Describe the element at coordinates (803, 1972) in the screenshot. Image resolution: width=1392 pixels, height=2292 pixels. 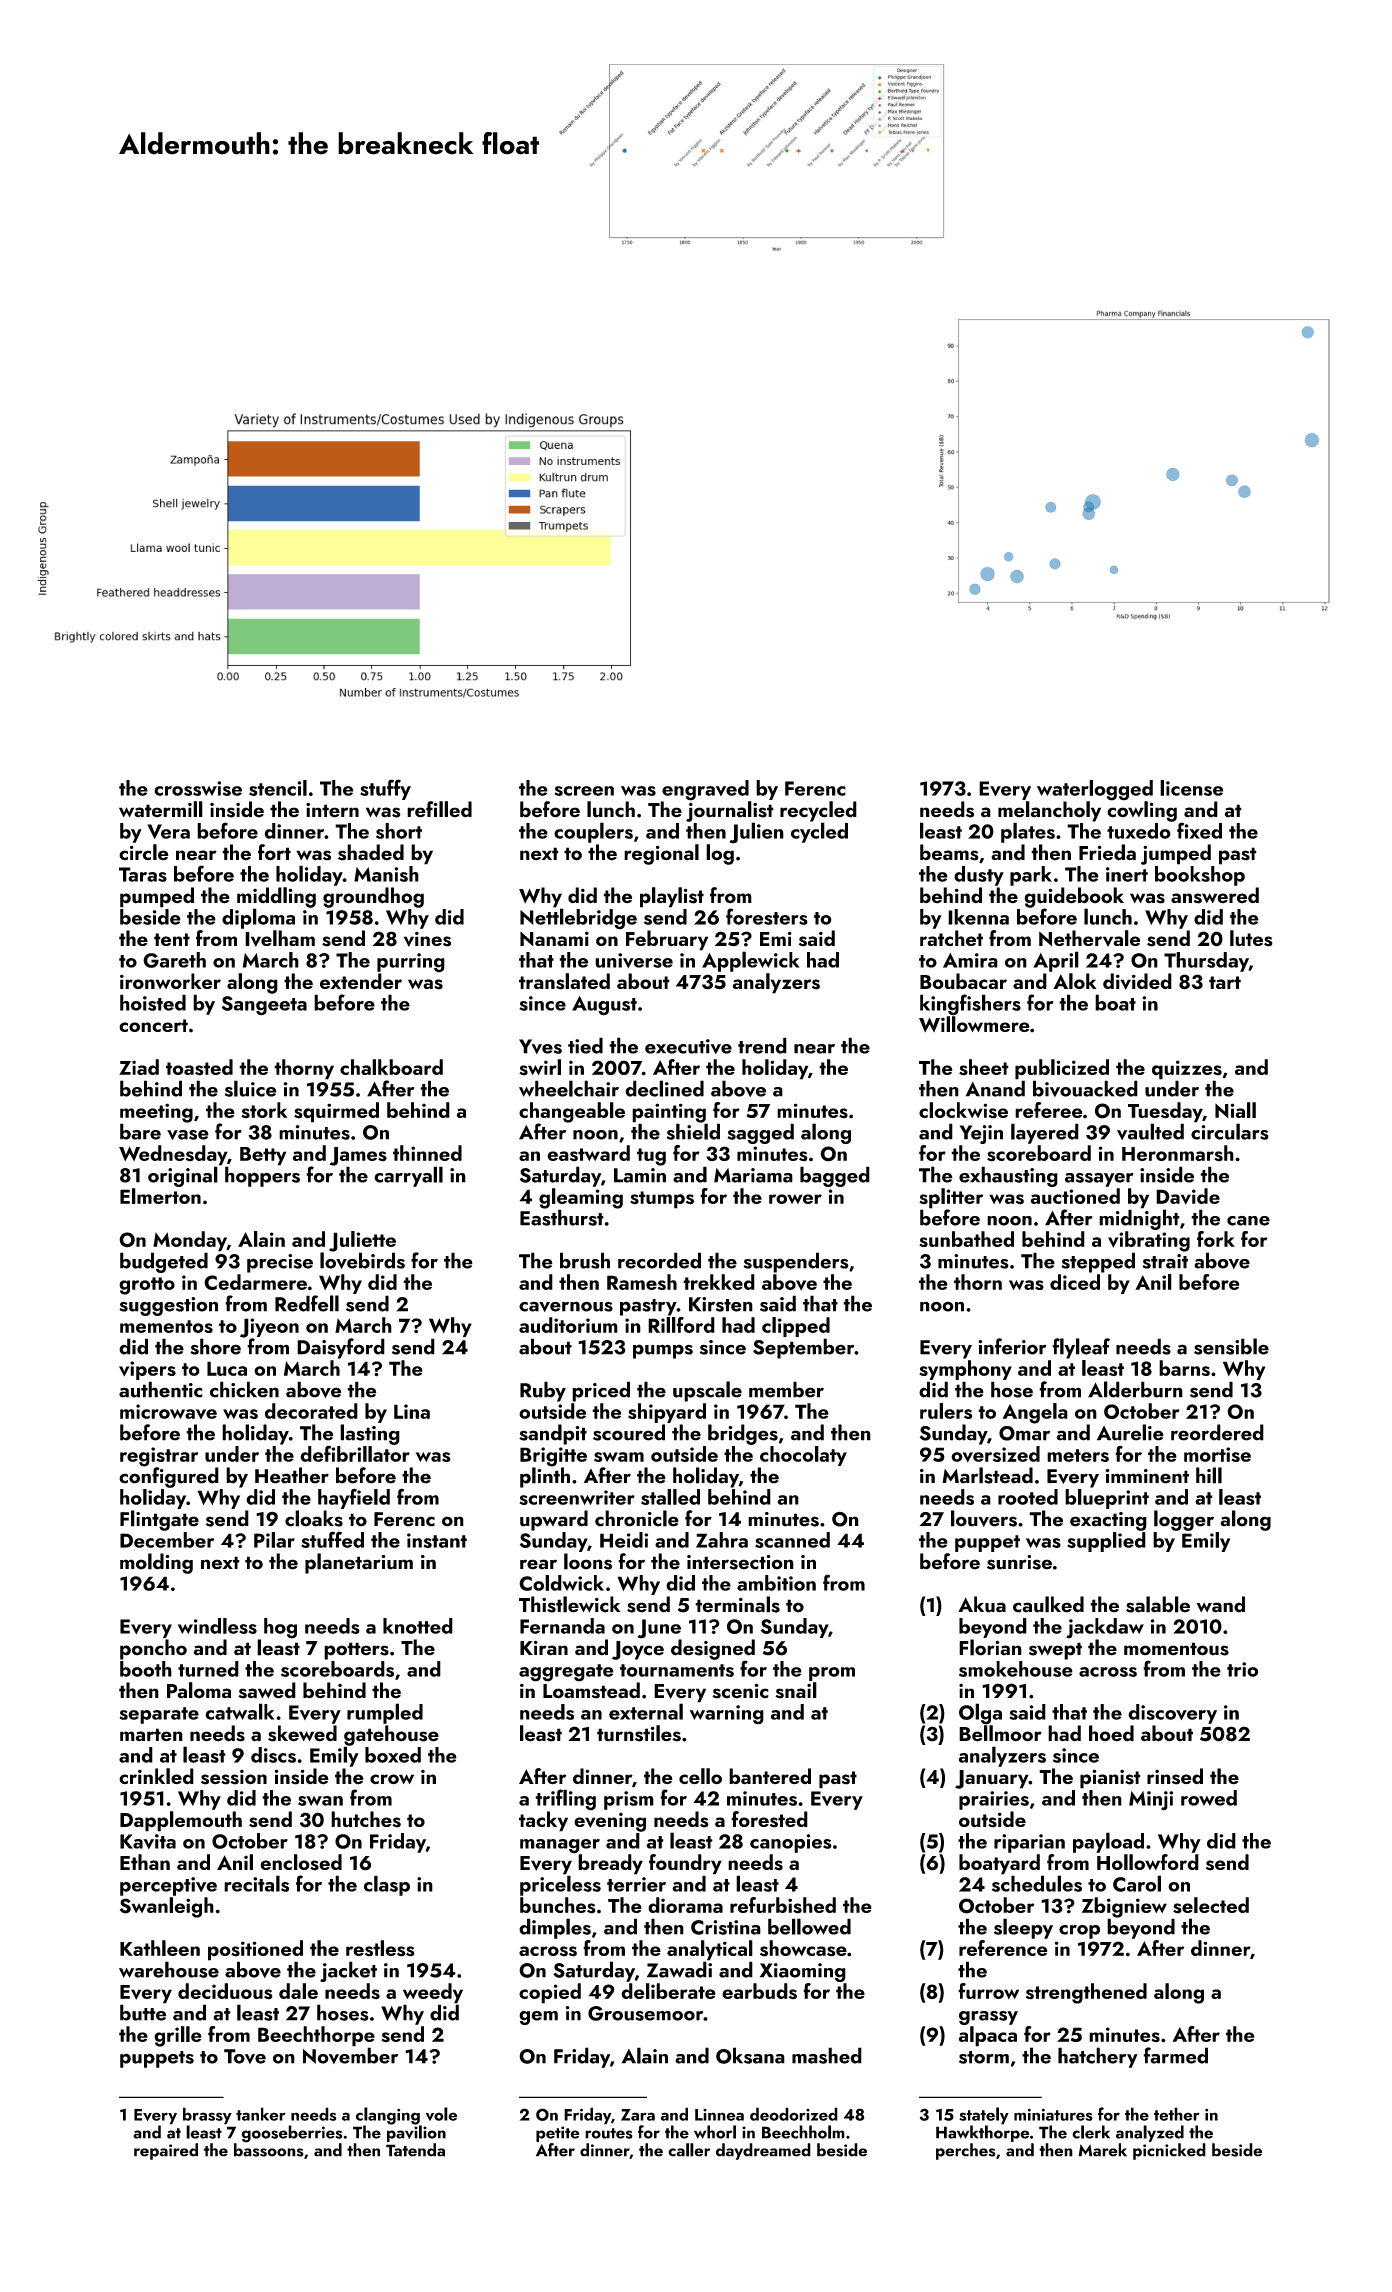
I see `Xiaoming` at that location.
